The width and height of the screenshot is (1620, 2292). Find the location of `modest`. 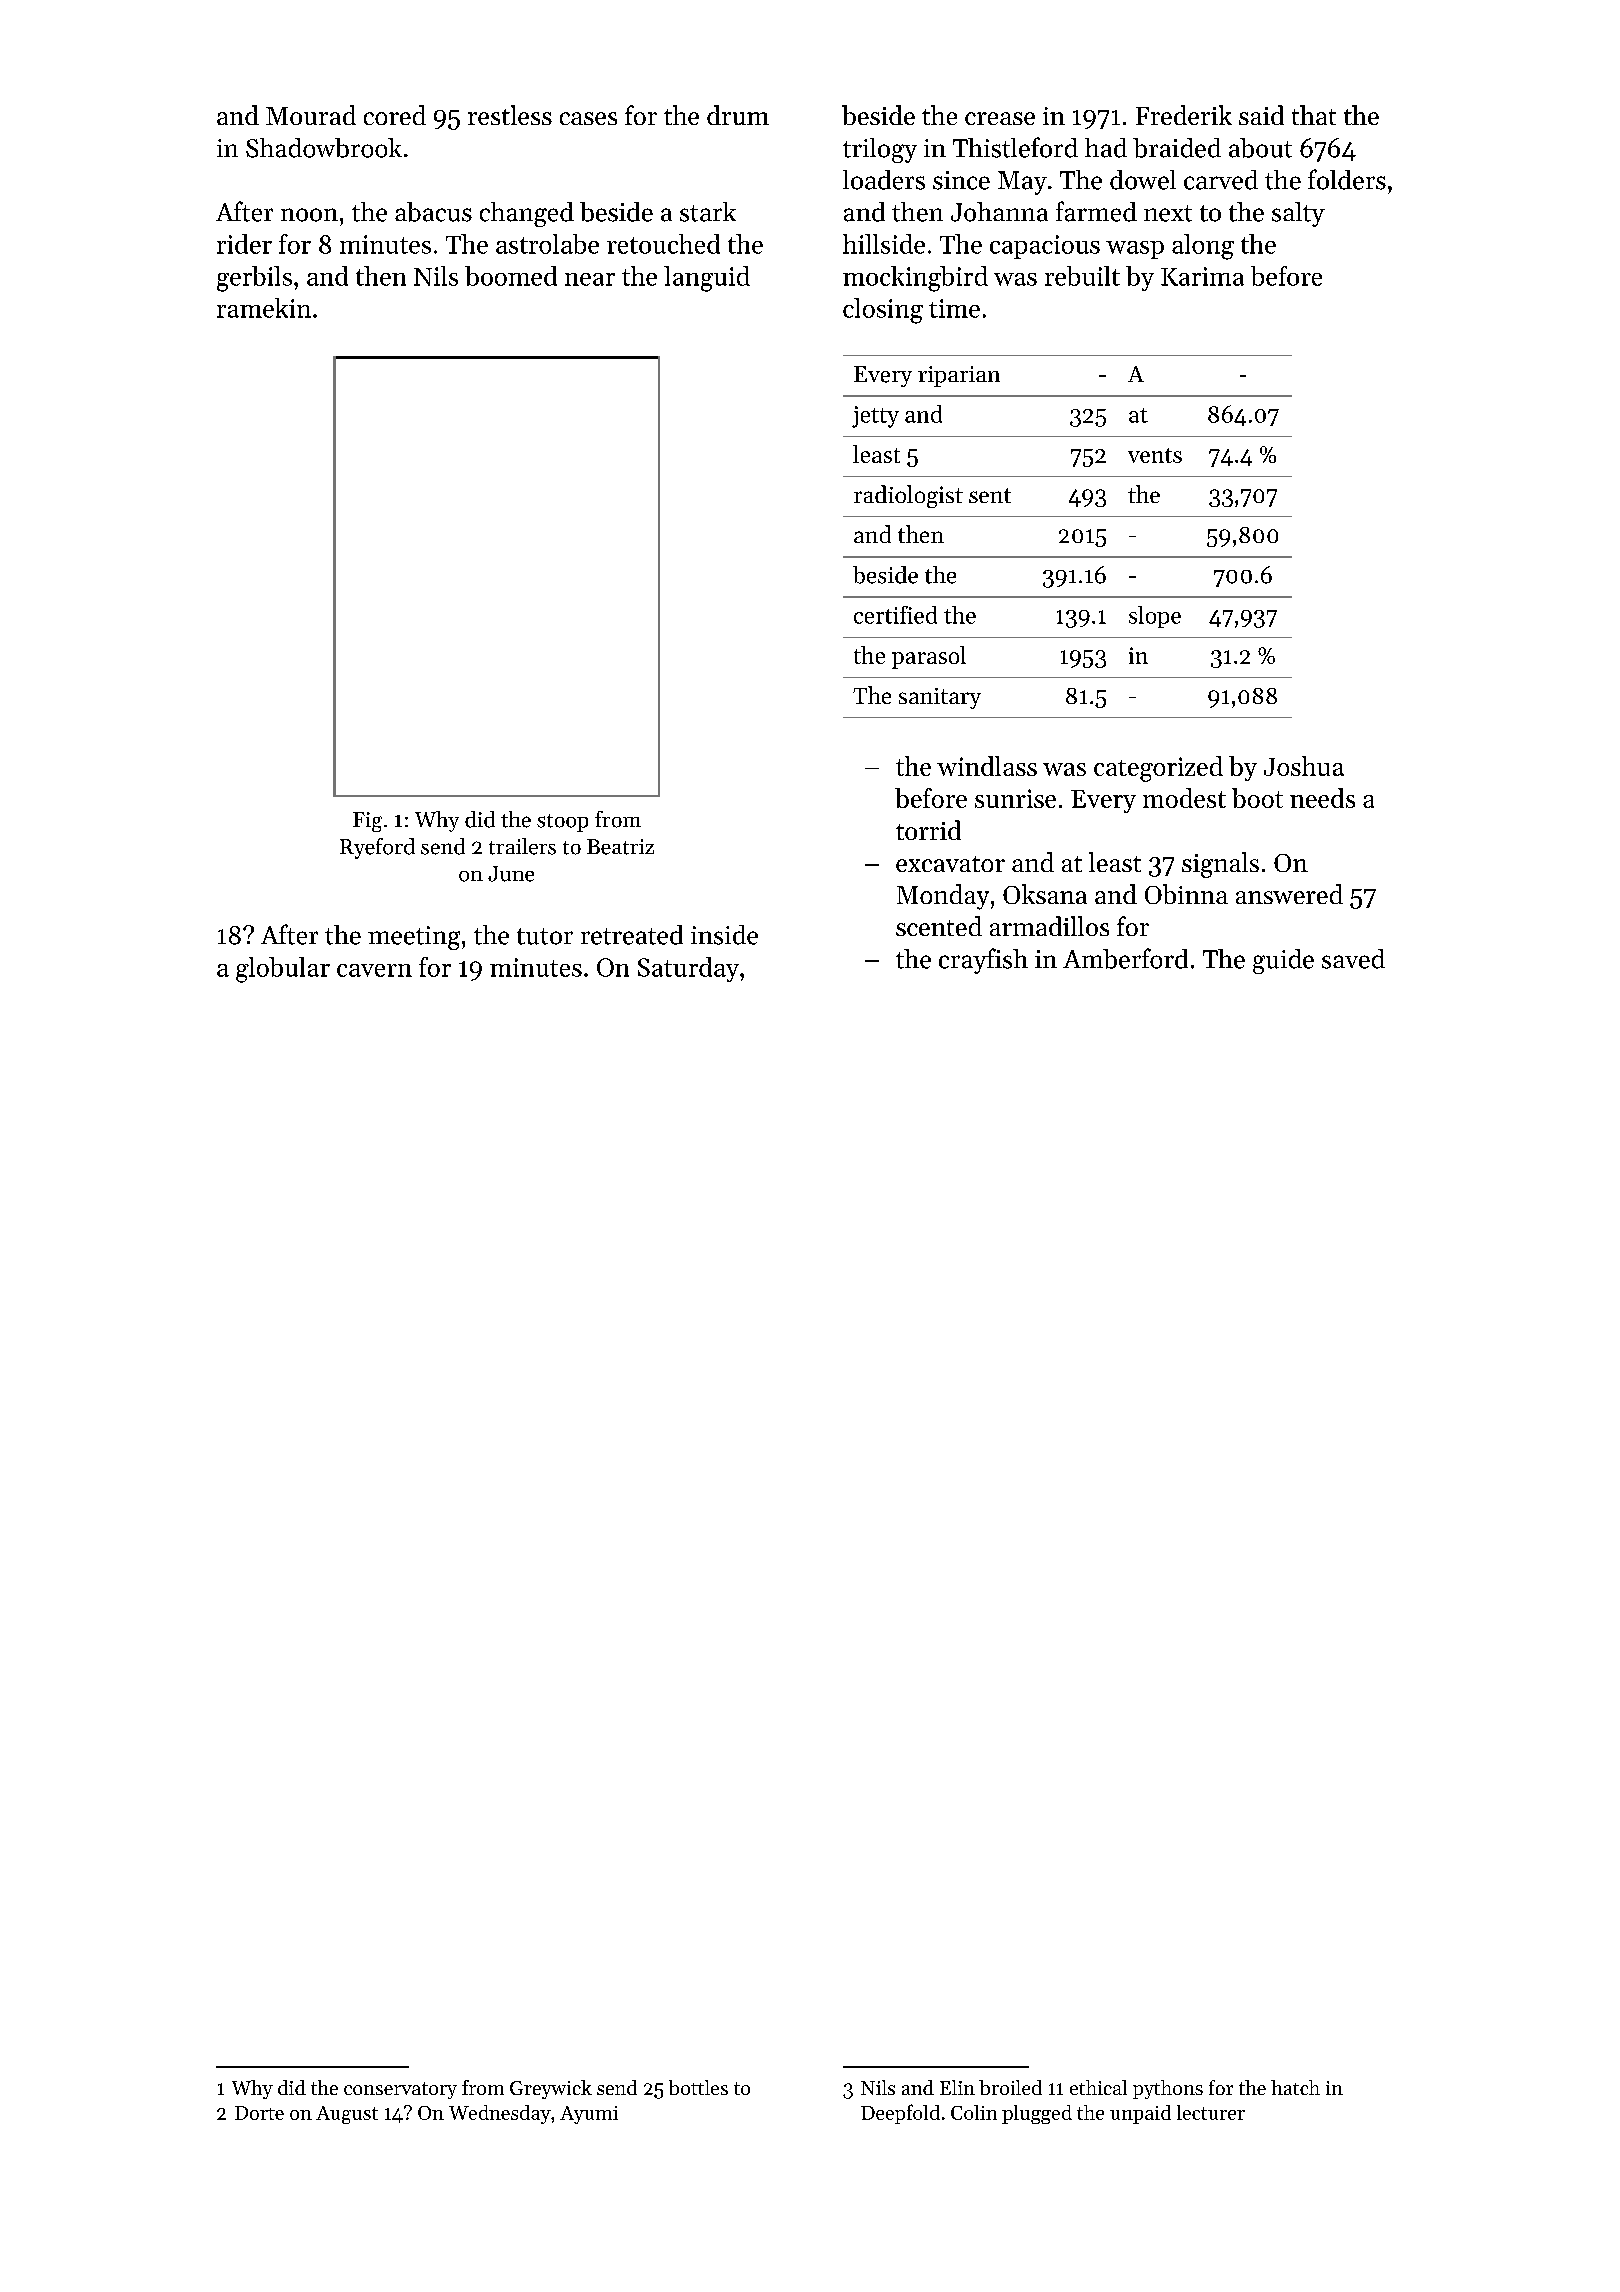

modest is located at coordinates (1184, 798).
